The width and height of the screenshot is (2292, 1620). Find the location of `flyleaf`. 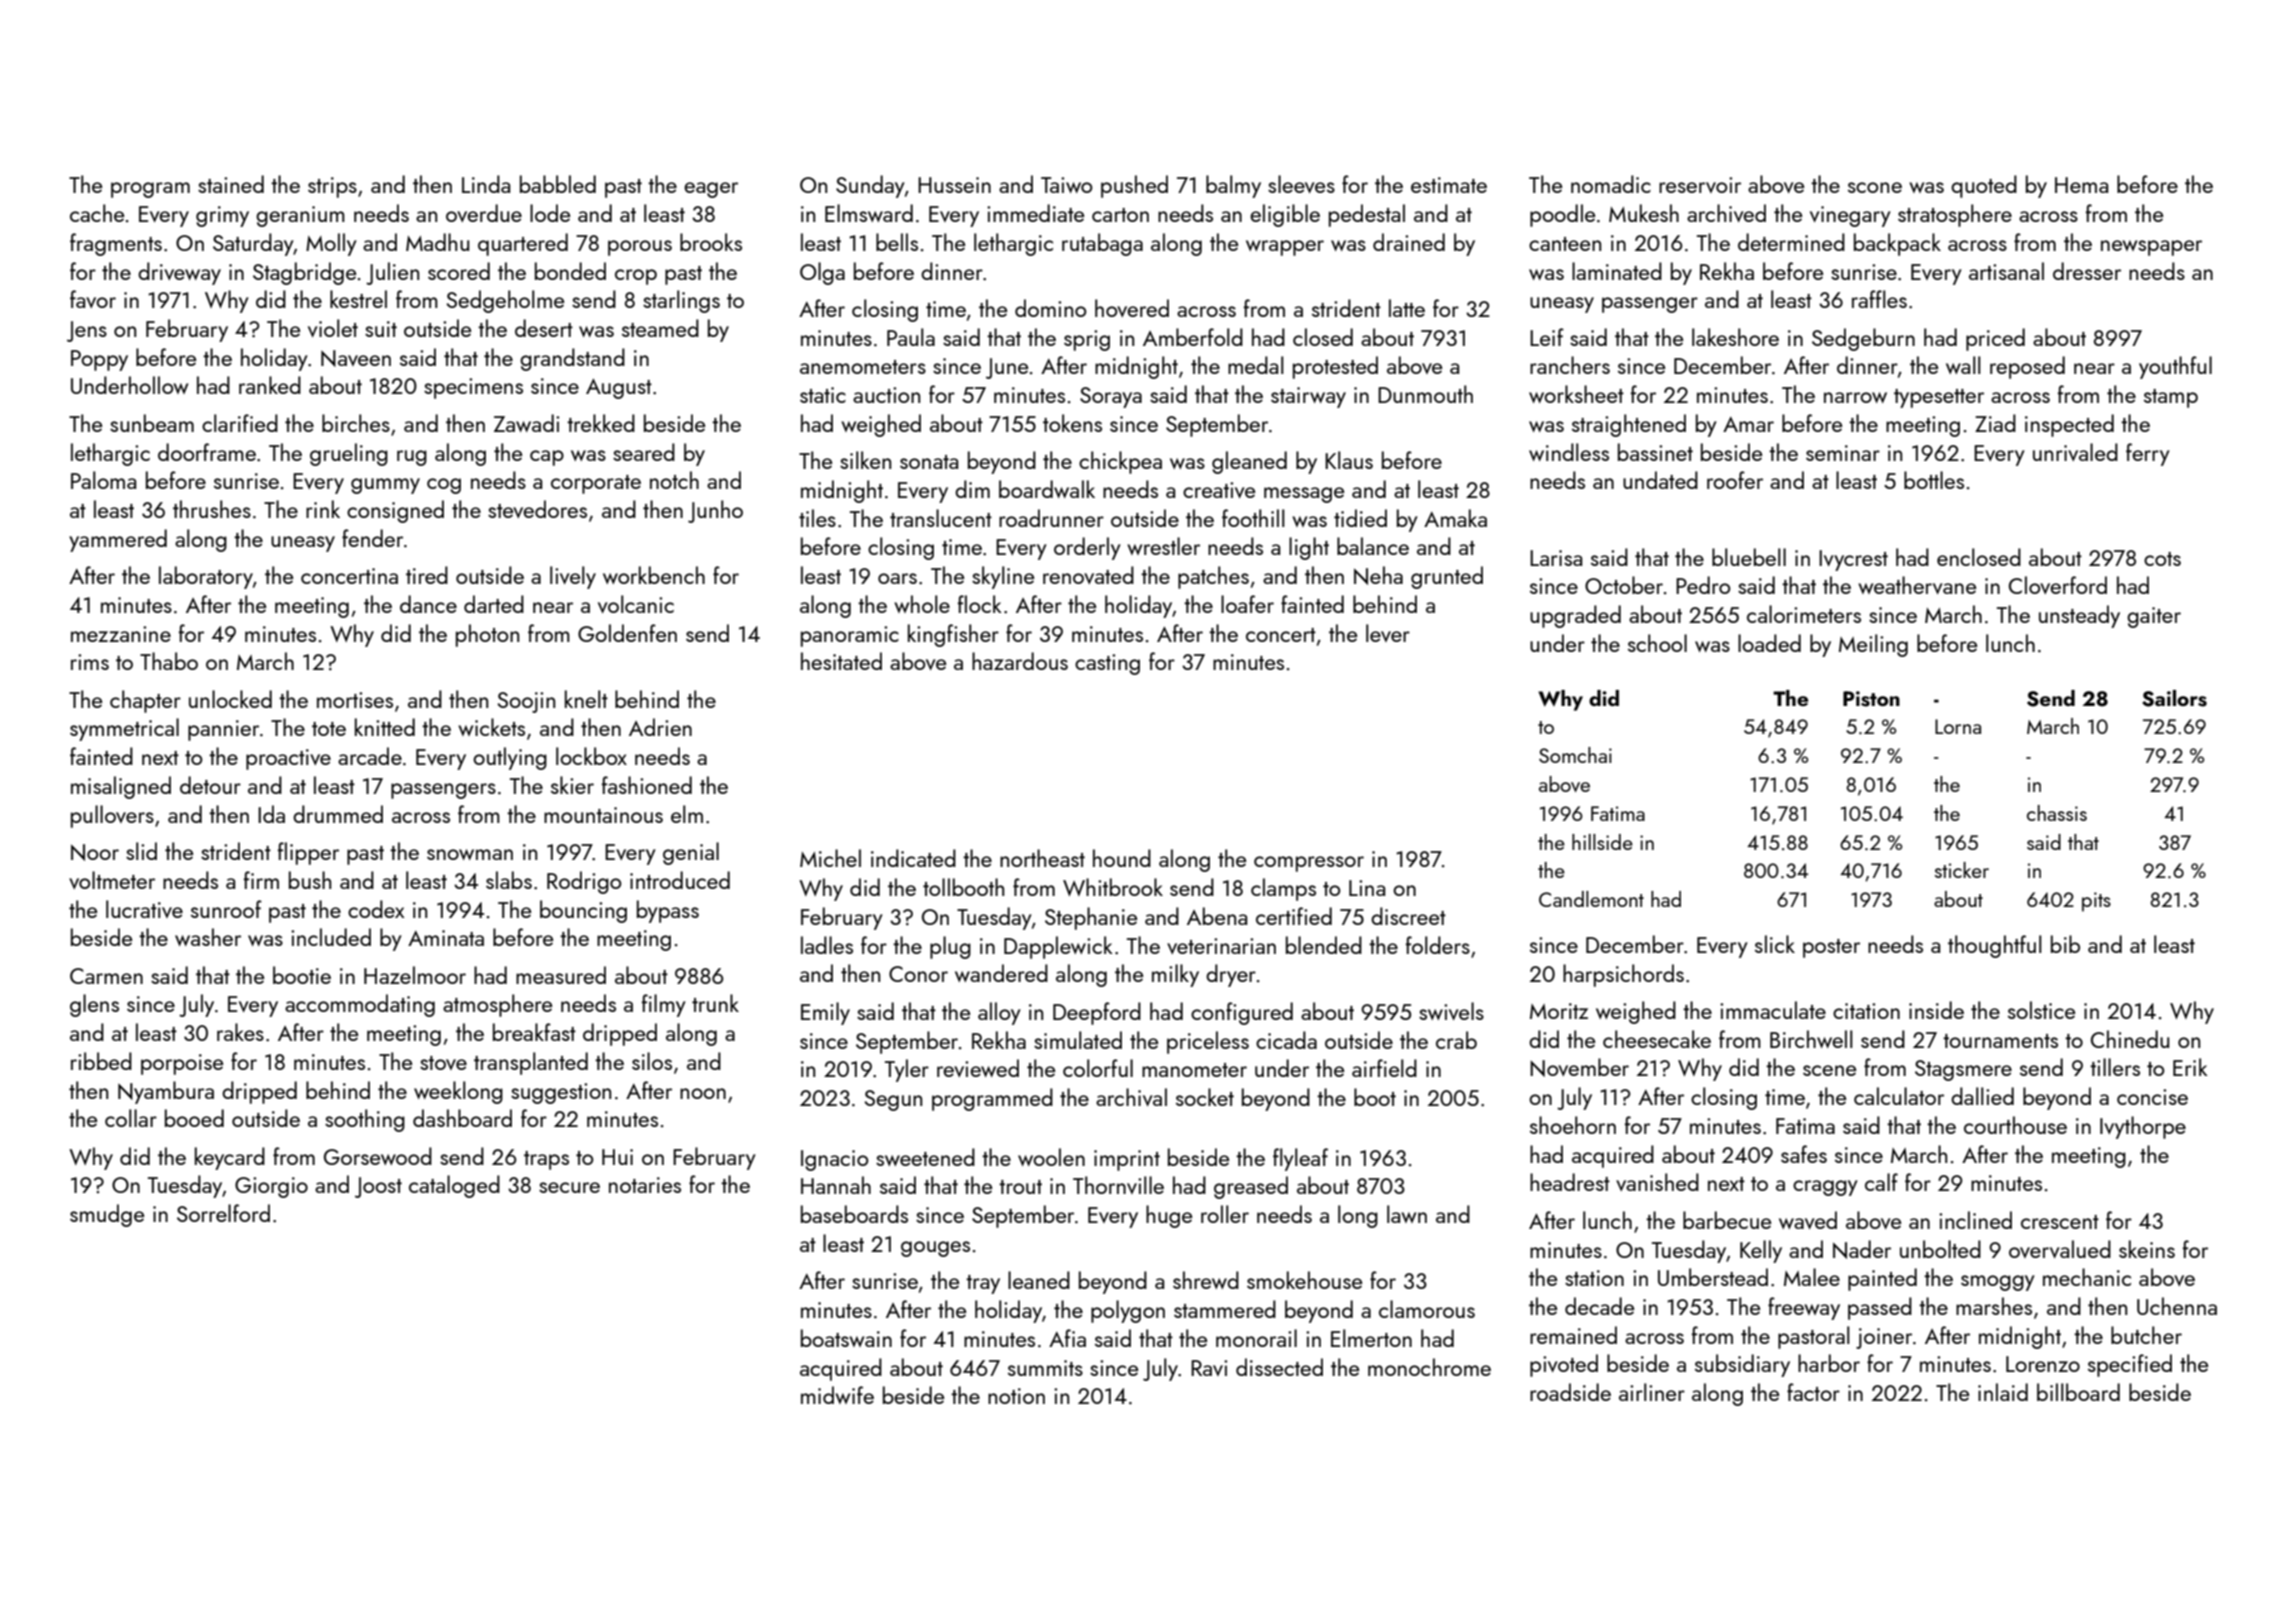

flyleaf is located at coordinates (1300, 1159).
